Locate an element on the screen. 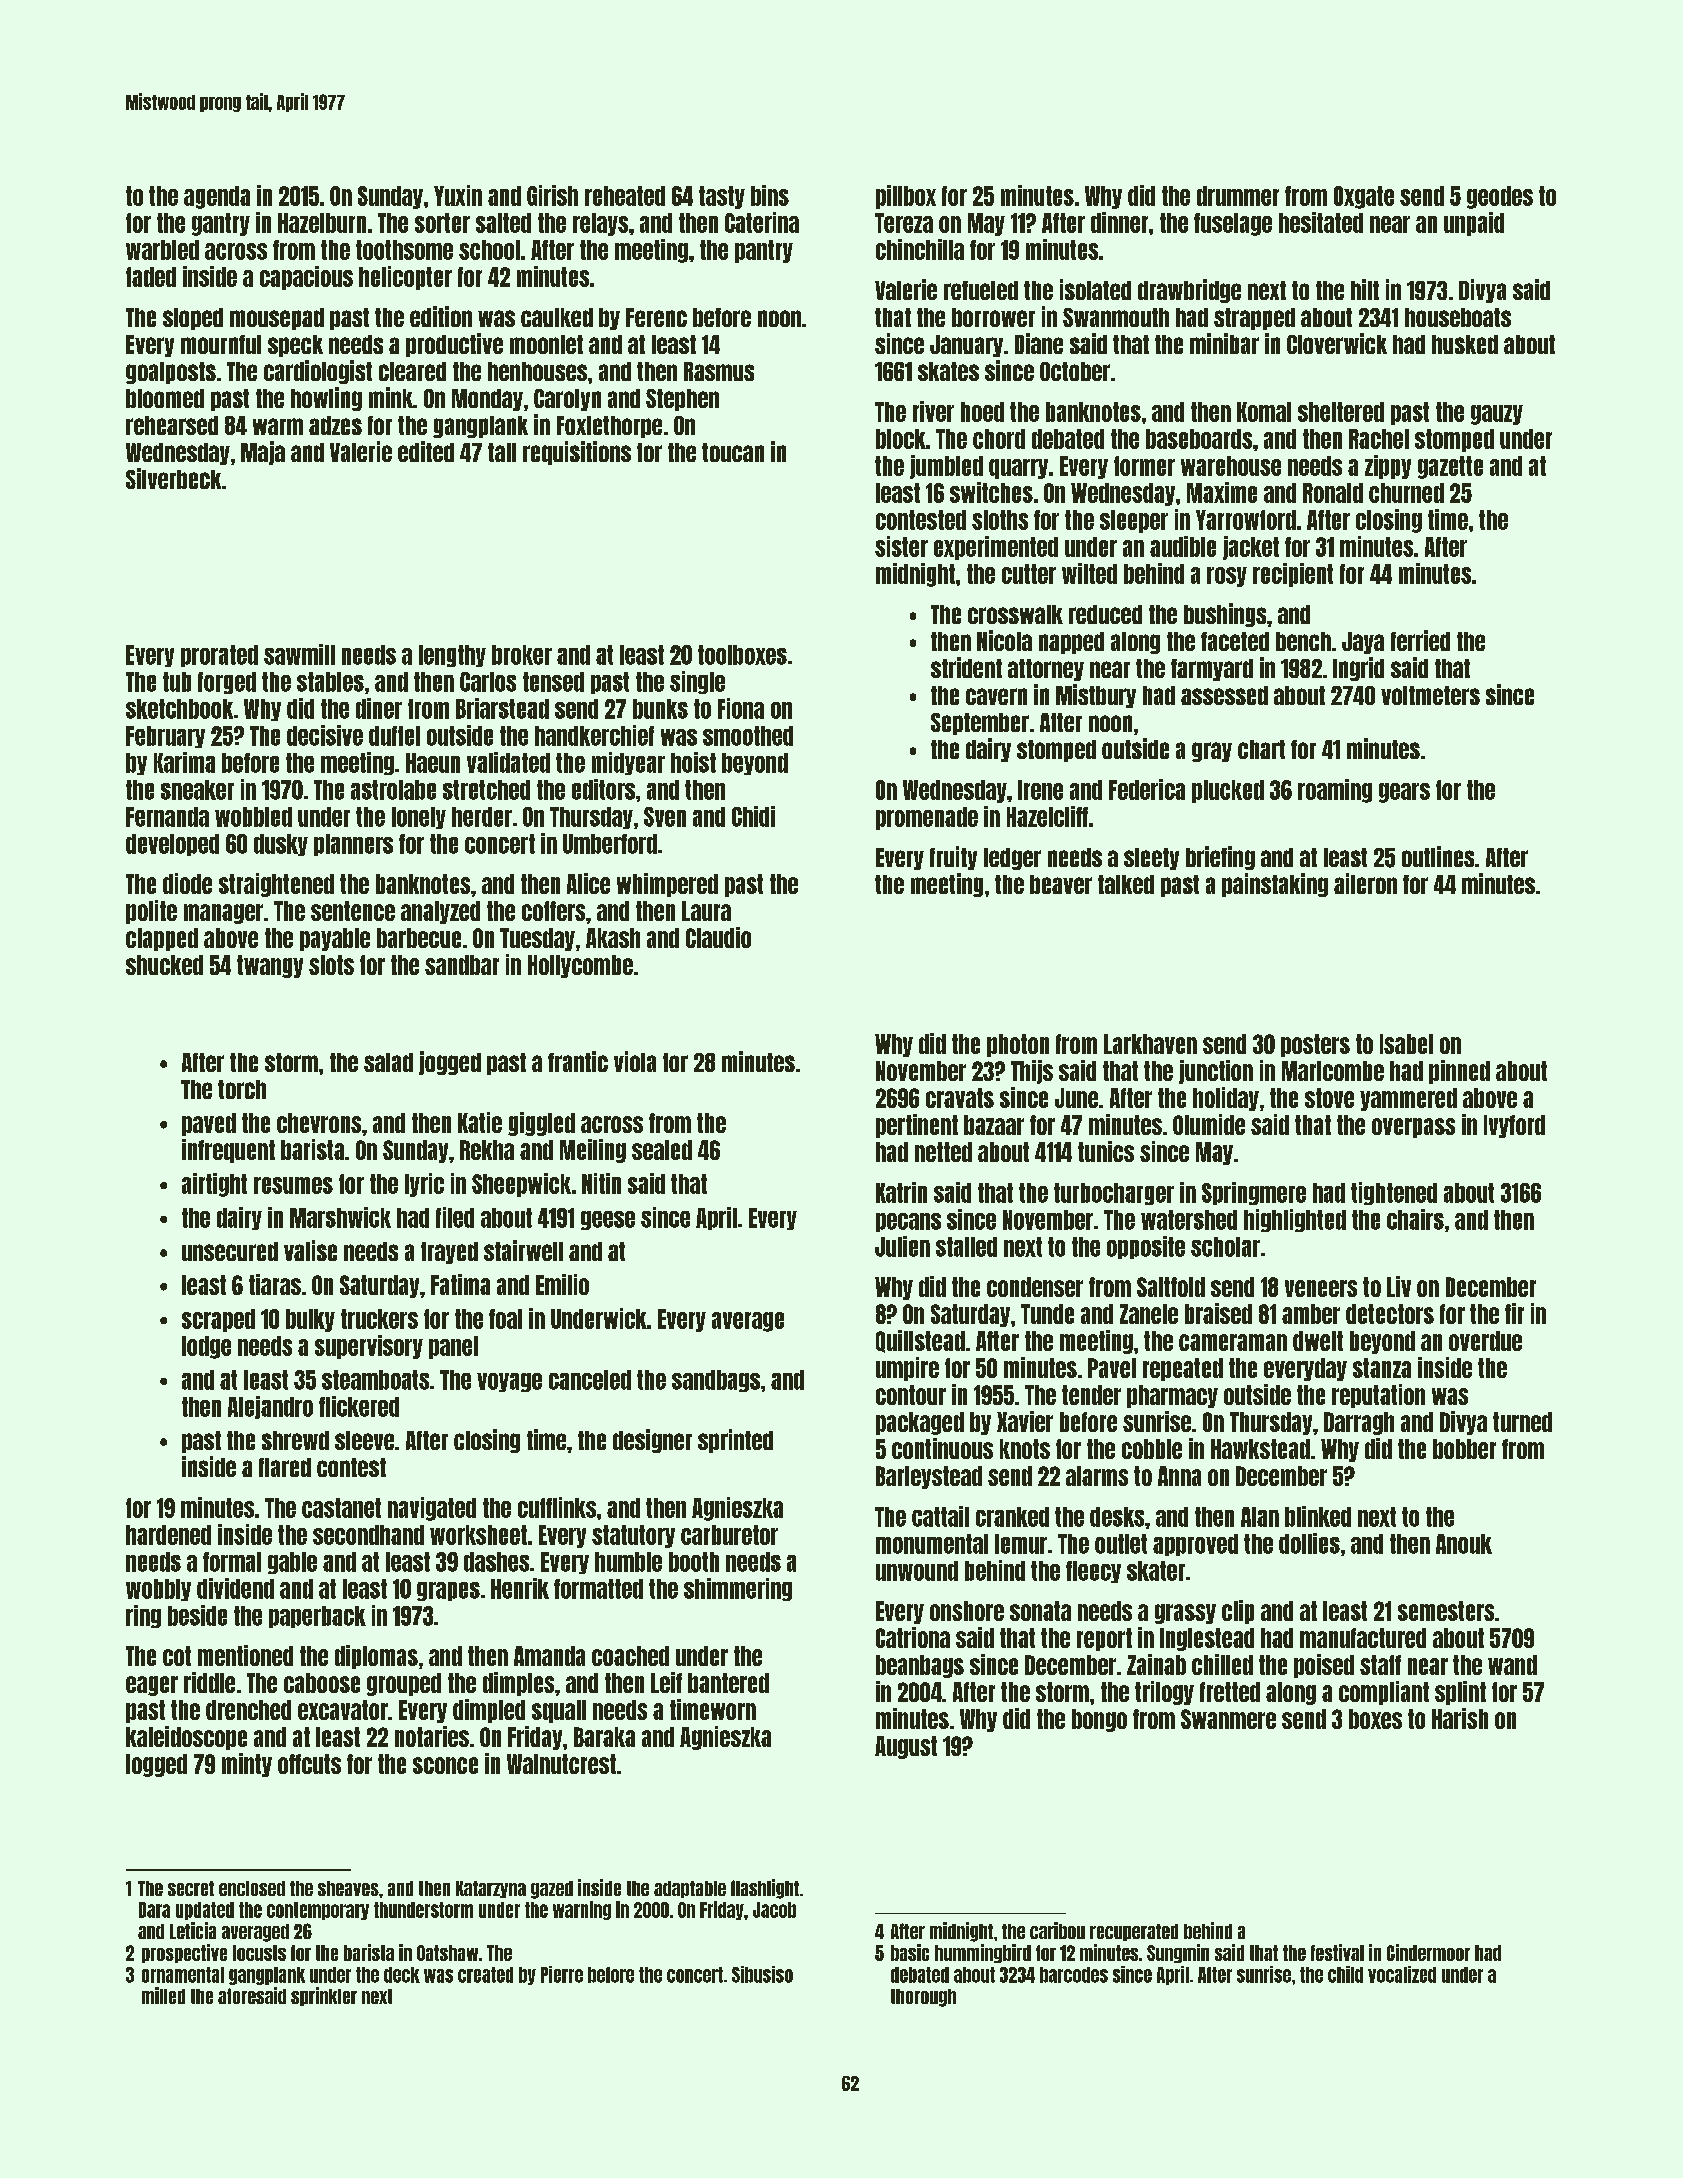  Tuesday is located at coordinates (537, 939).
